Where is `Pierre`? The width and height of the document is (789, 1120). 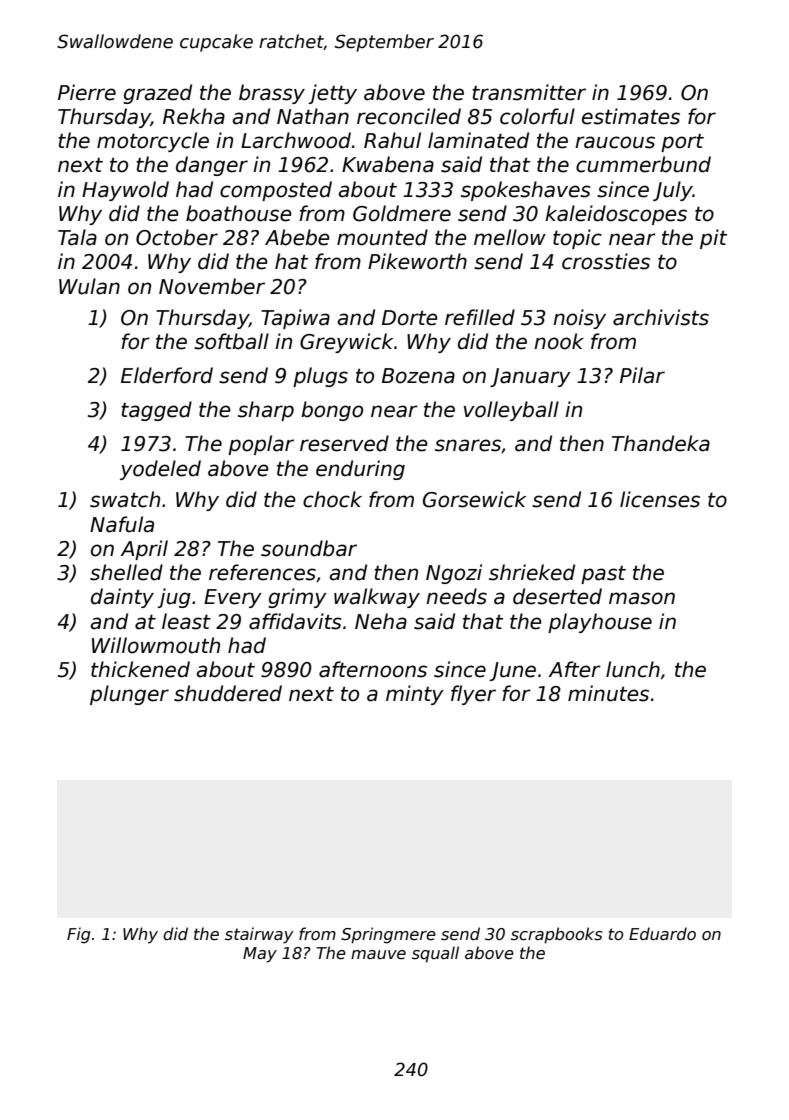
Pierre is located at coordinates (87, 92).
